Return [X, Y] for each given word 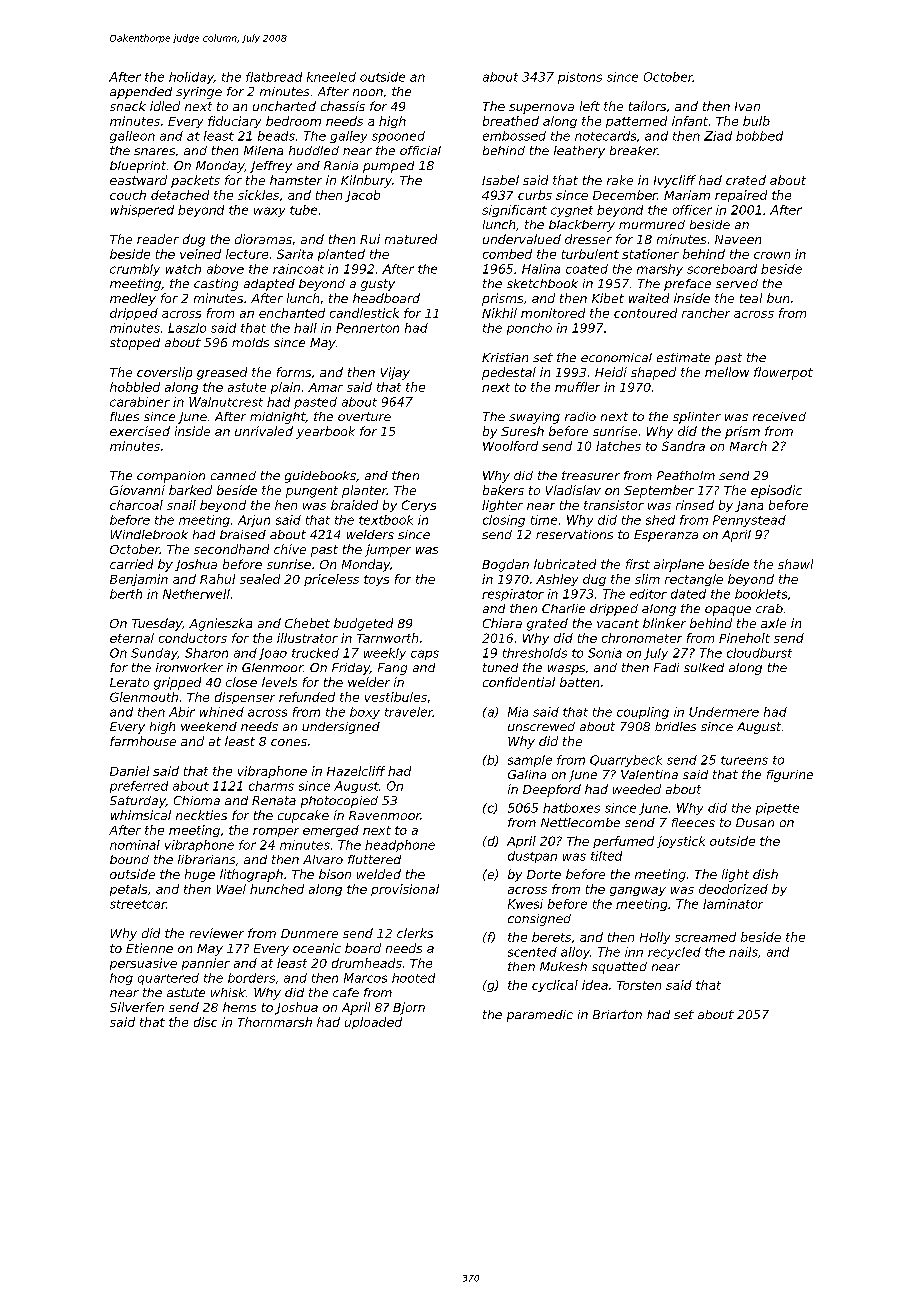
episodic [776, 491]
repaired [741, 196]
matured [411, 239]
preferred [139, 787]
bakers [503, 490]
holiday [191, 78]
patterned [636, 122]
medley [133, 299]
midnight [278, 418]
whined [222, 712]
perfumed [623, 842]
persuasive [143, 964]
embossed [514, 136]
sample [530, 761]
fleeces [693, 822]
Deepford [552, 790]
